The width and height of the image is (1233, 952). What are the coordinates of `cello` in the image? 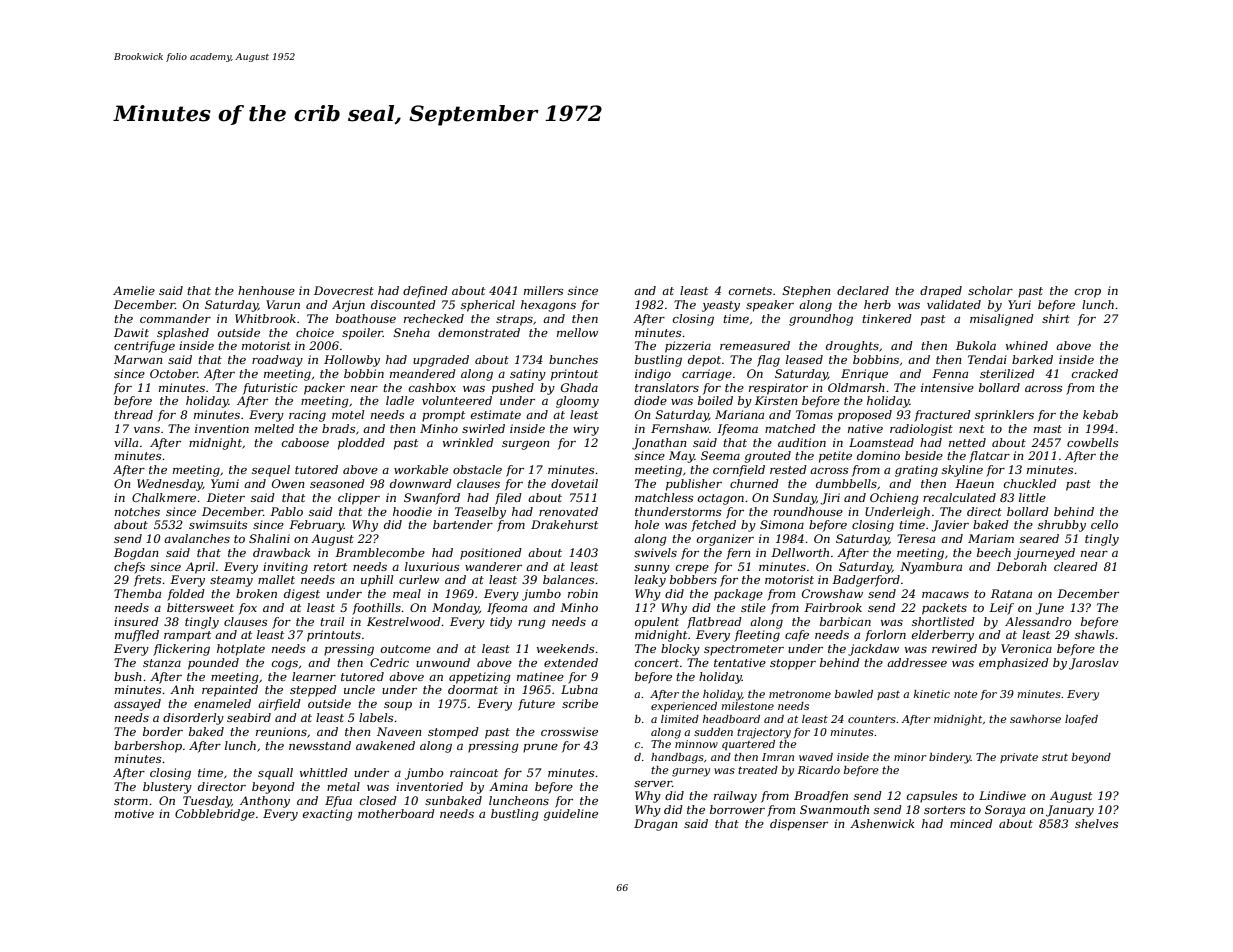 It's located at (1104, 524).
